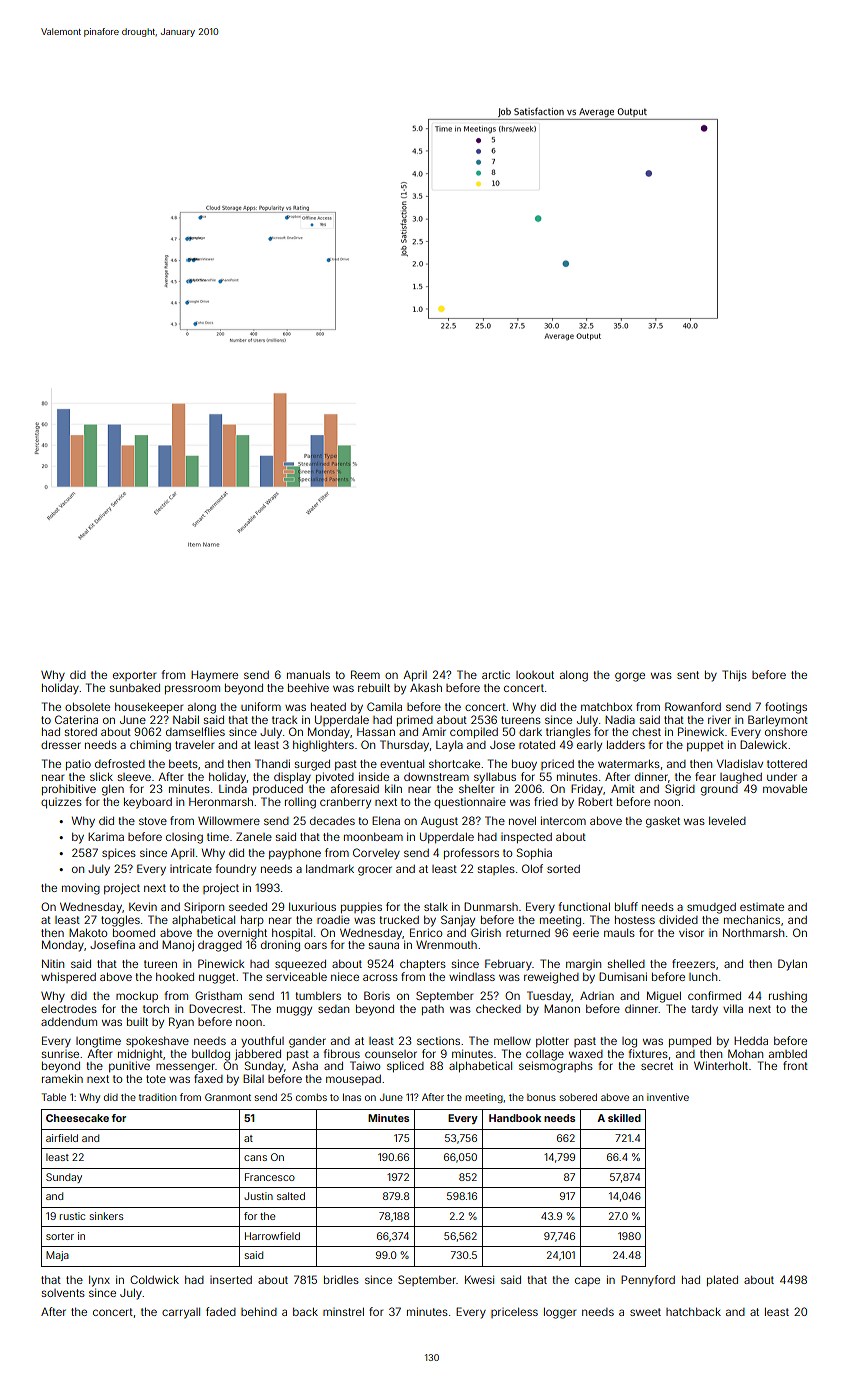 The image size is (849, 1400). I want to click on mousepad, so click(353, 1080).
